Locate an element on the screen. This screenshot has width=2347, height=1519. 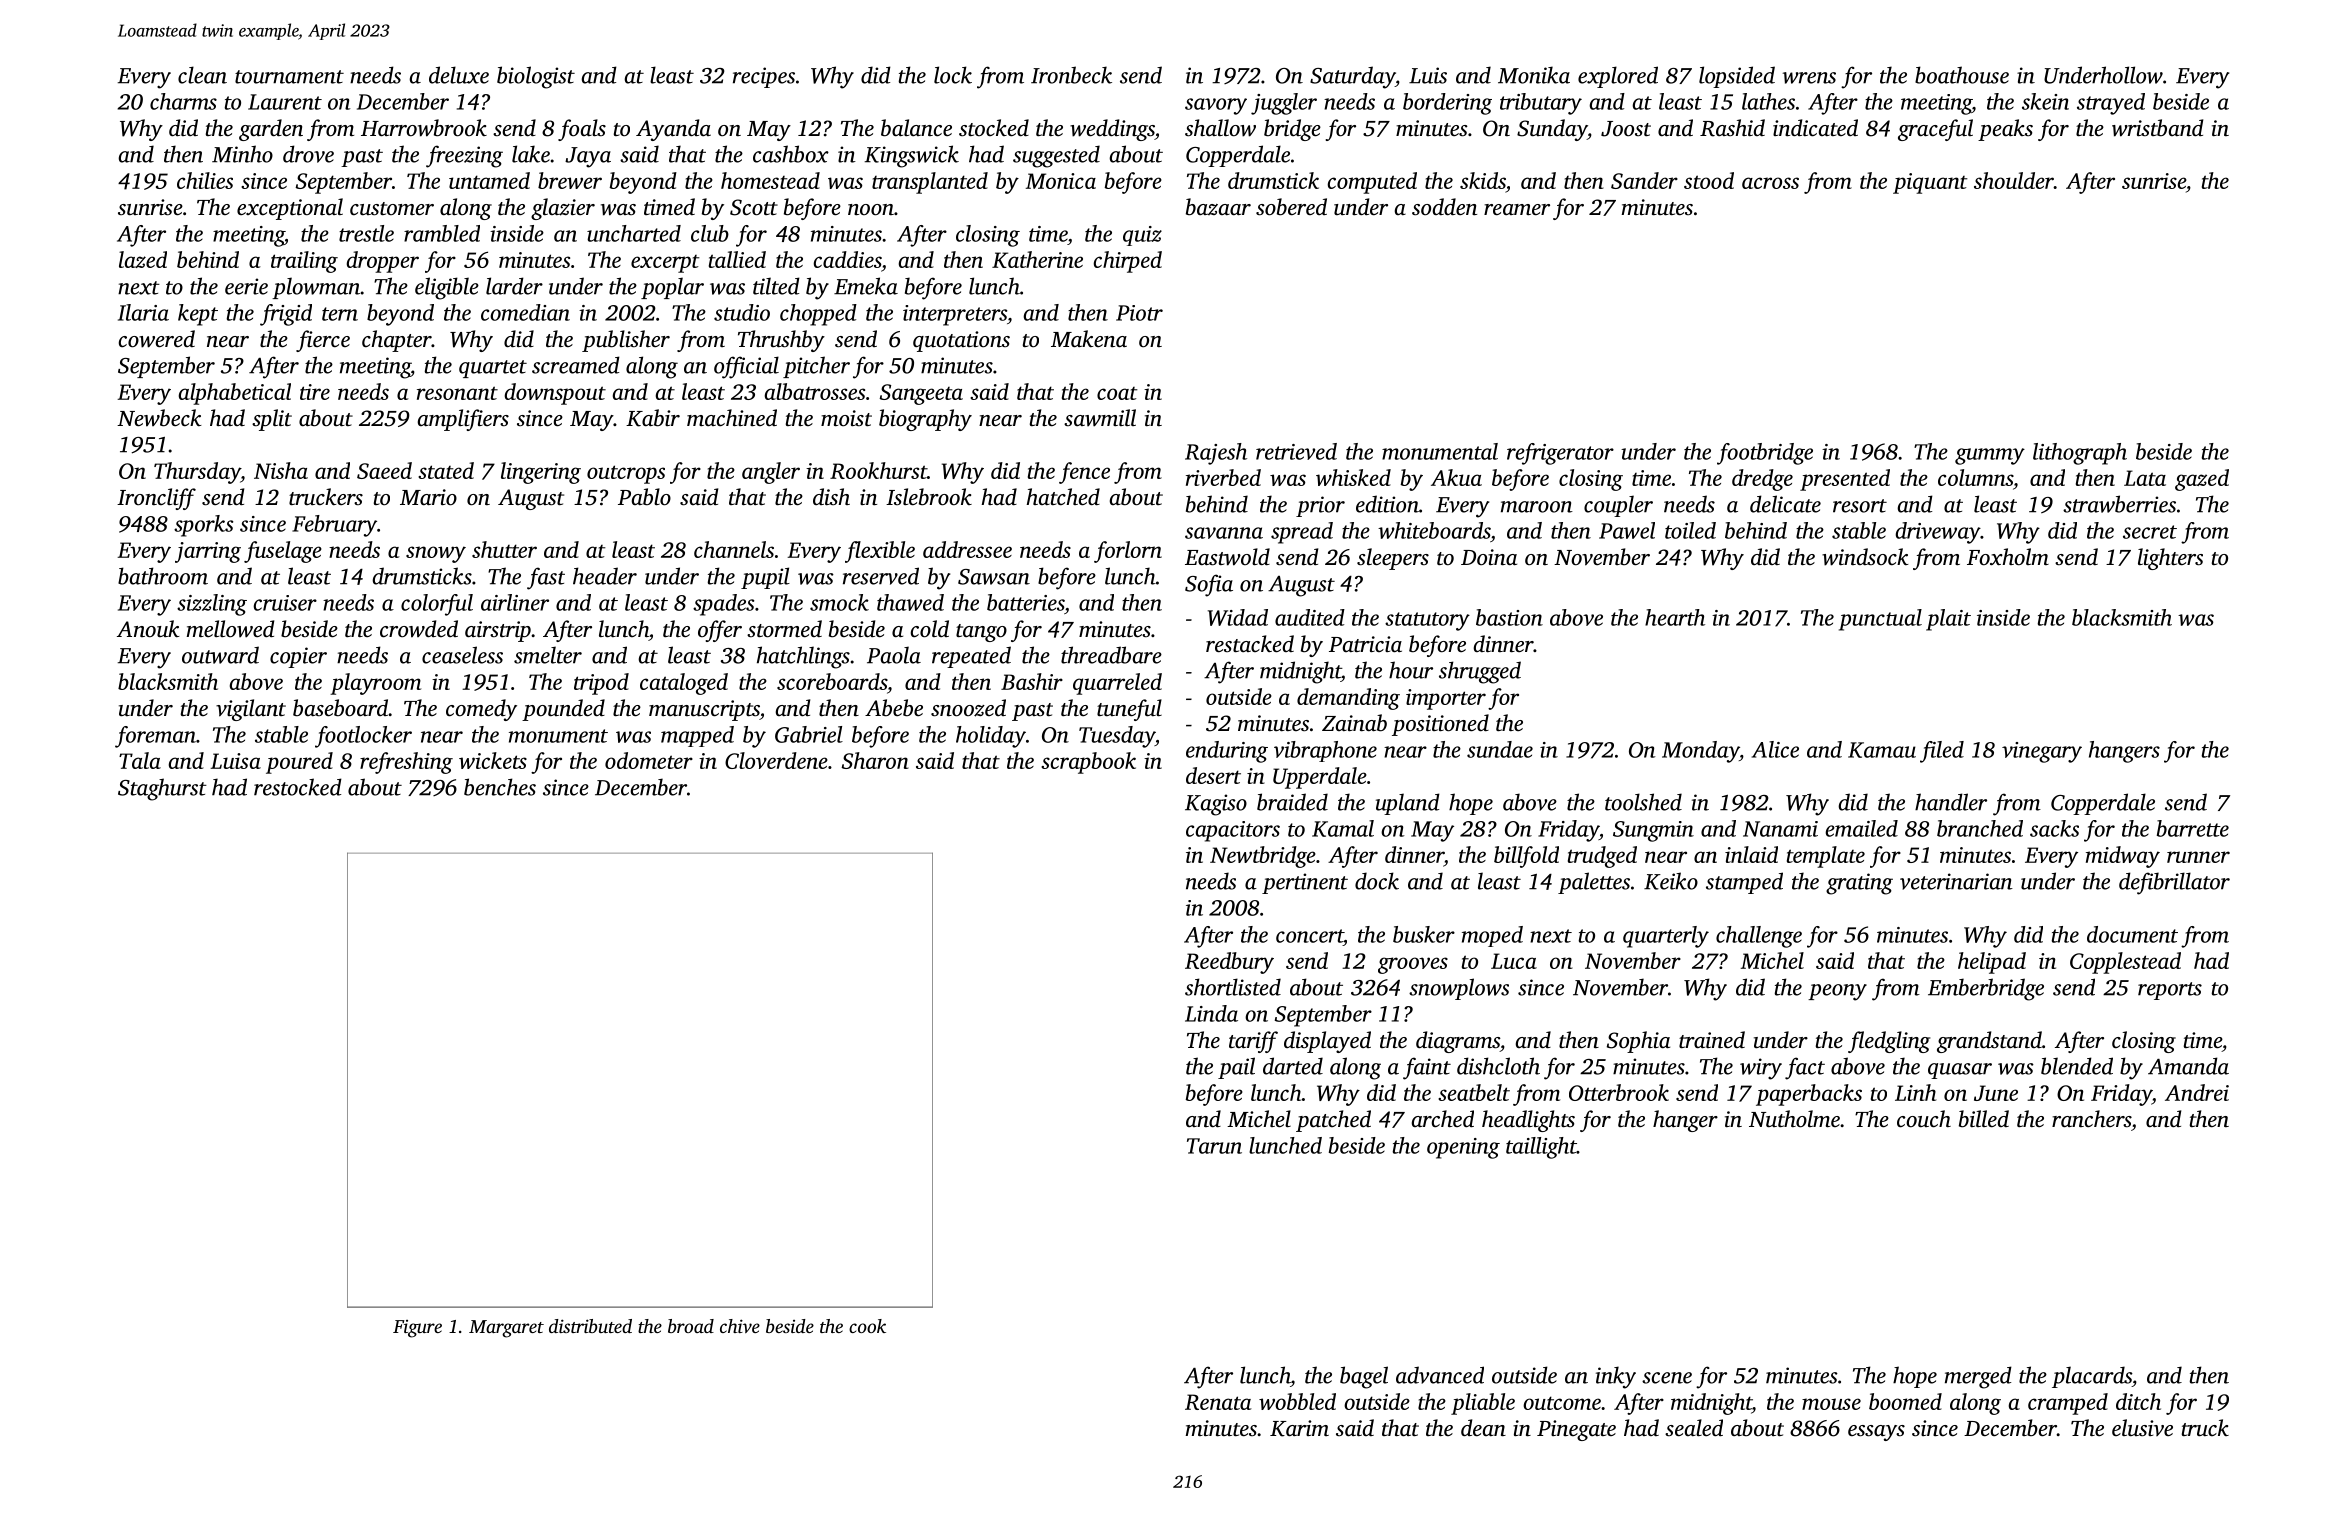
across is located at coordinates (1770, 183).
